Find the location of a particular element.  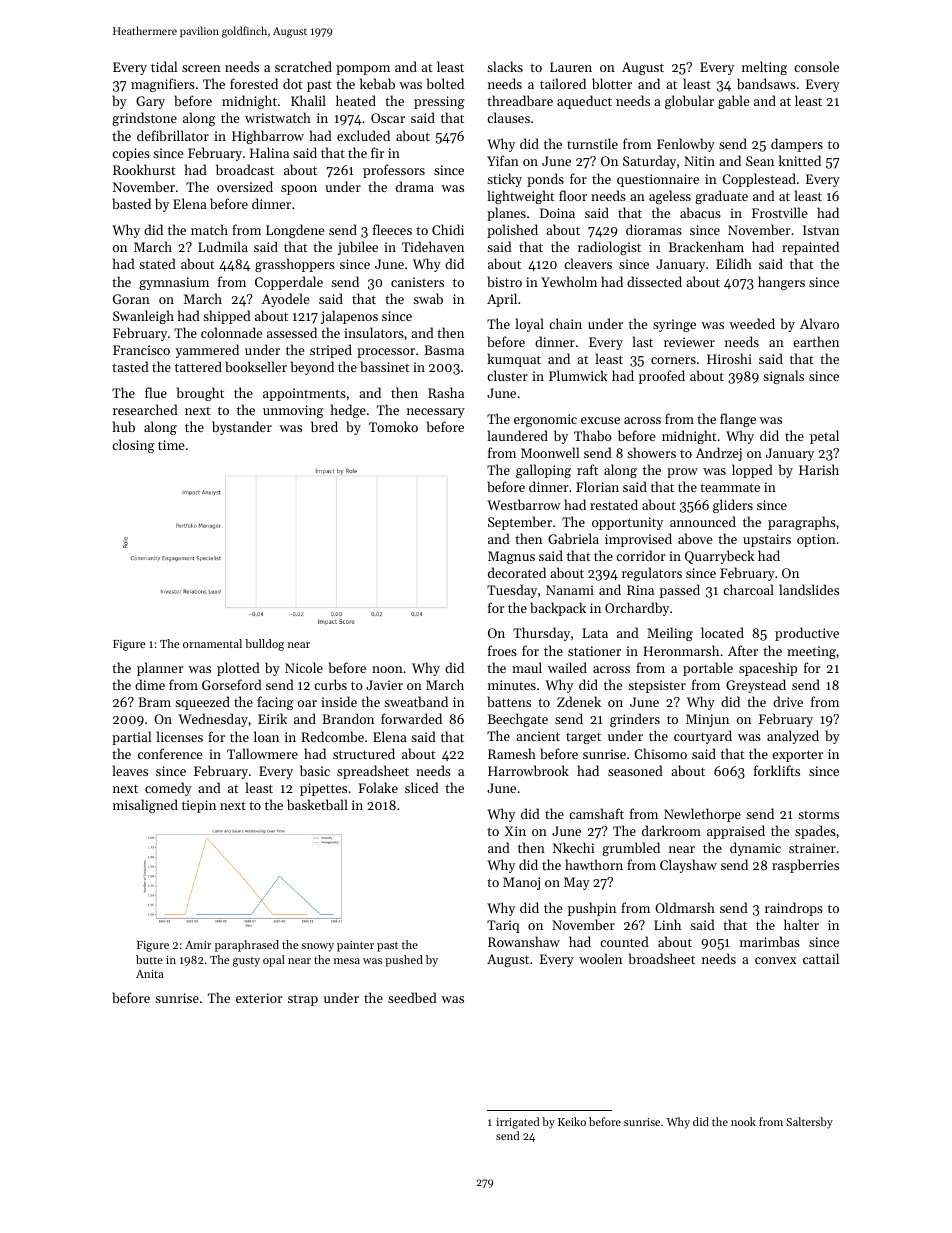

ornamental is located at coordinates (212, 643).
